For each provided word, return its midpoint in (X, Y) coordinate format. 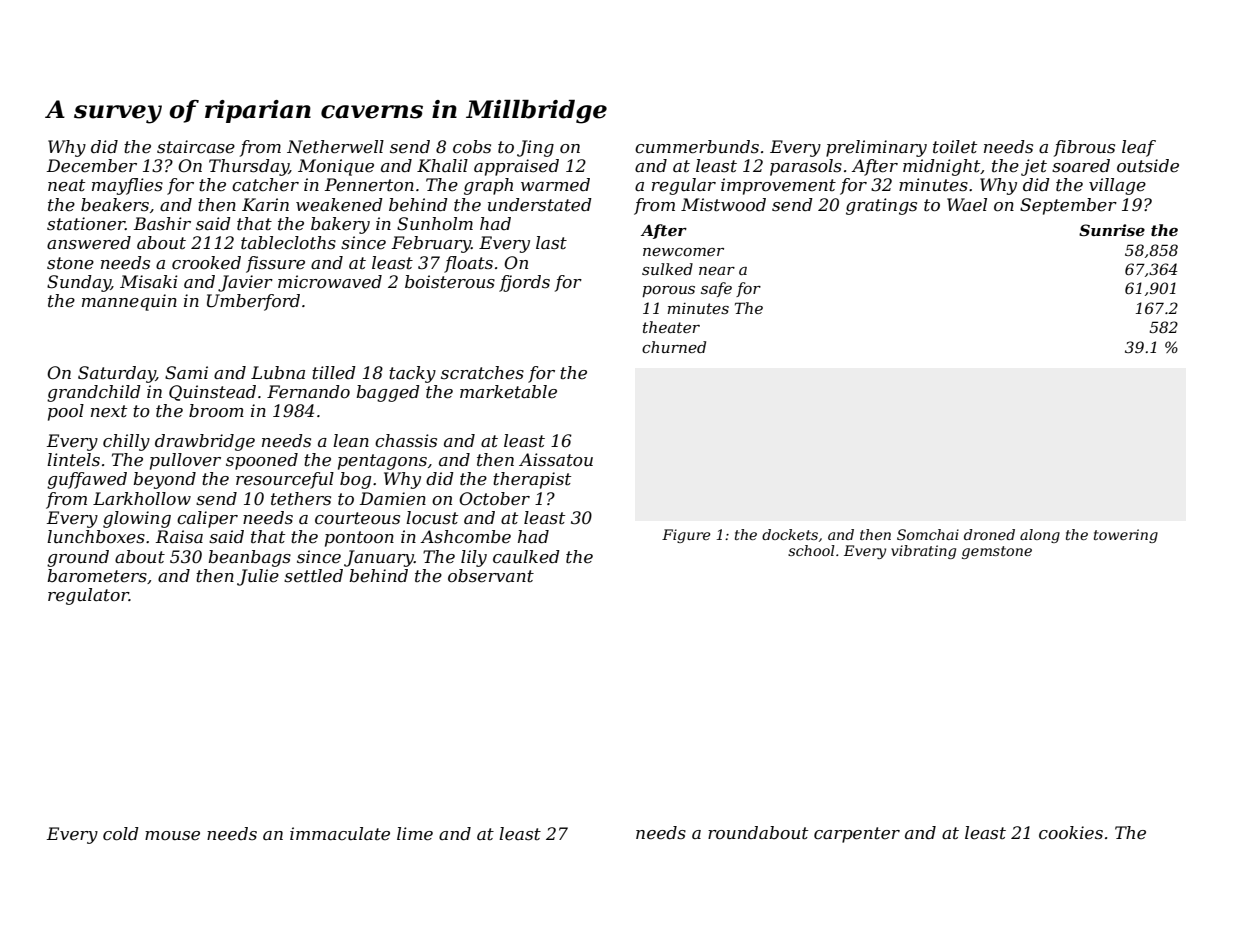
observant (491, 576)
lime (415, 834)
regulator (88, 596)
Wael (967, 205)
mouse (172, 836)
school (811, 550)
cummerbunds (697, 147)
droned (989, 534)
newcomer (683, 252)
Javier (245, 283)
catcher (265, 185)
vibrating (923, 552)
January (379, 558)
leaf (1139, 148)
